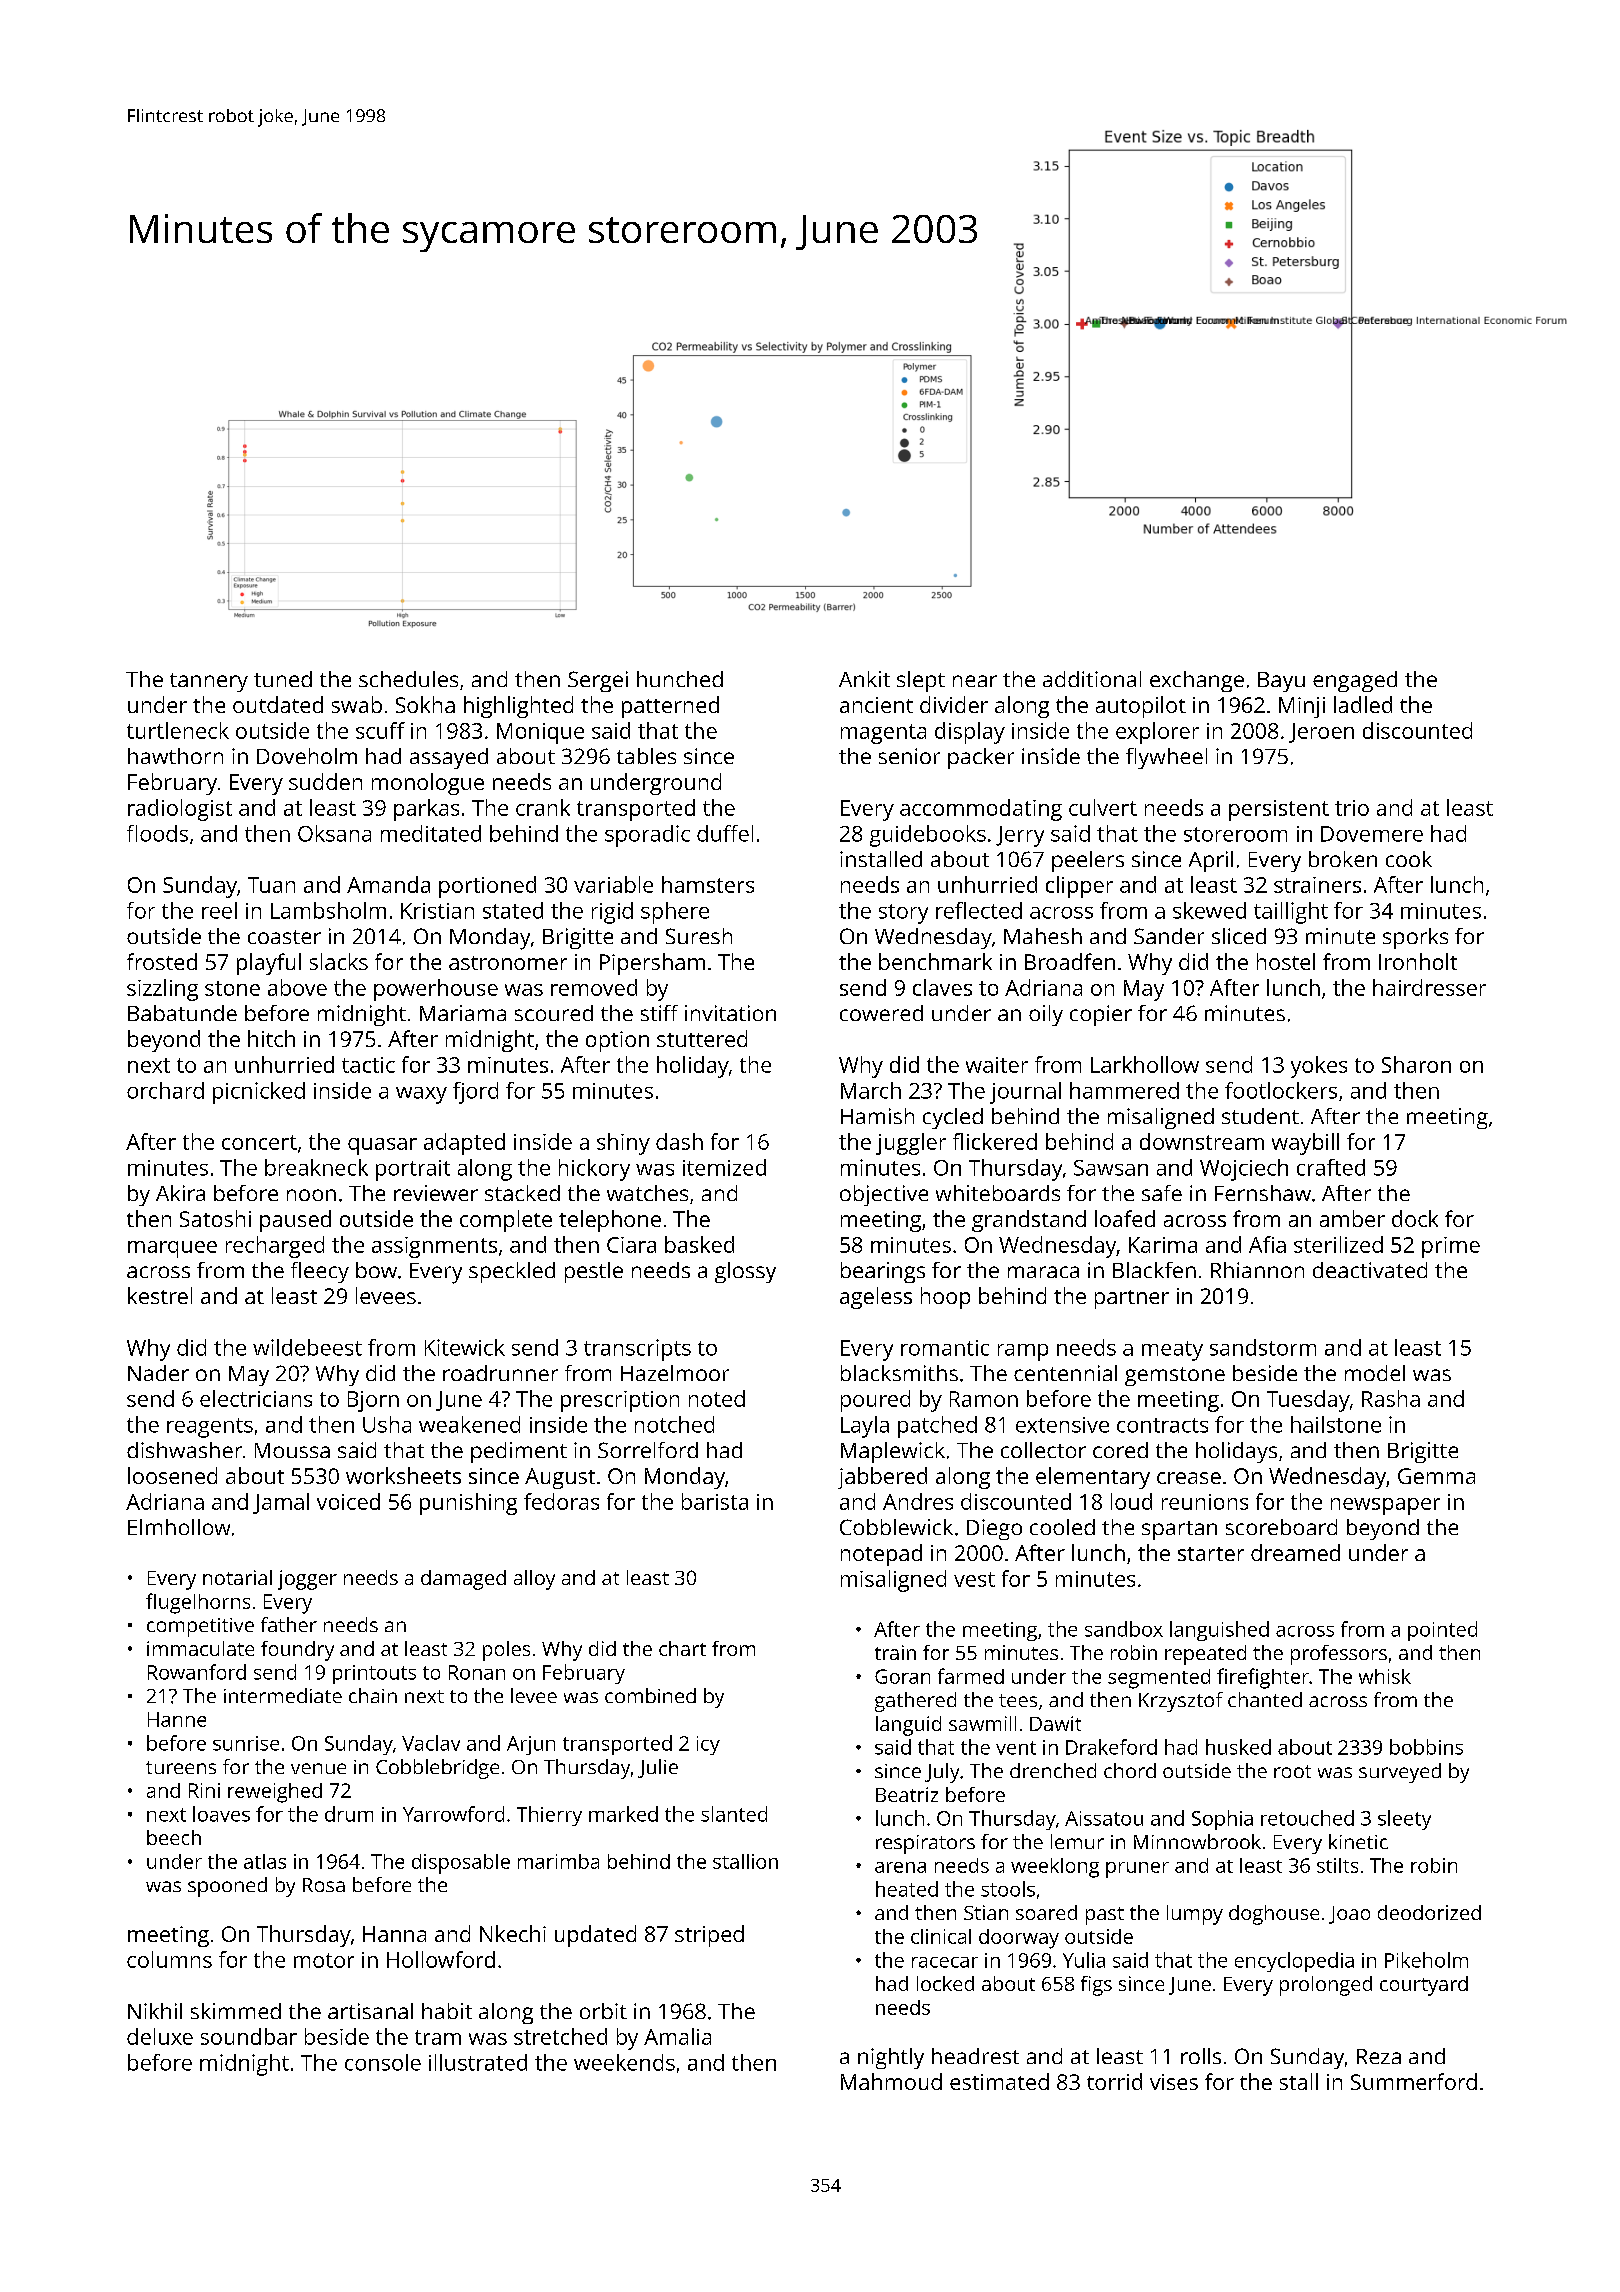  I want to click on Rasha, so click(1391, 1398).
